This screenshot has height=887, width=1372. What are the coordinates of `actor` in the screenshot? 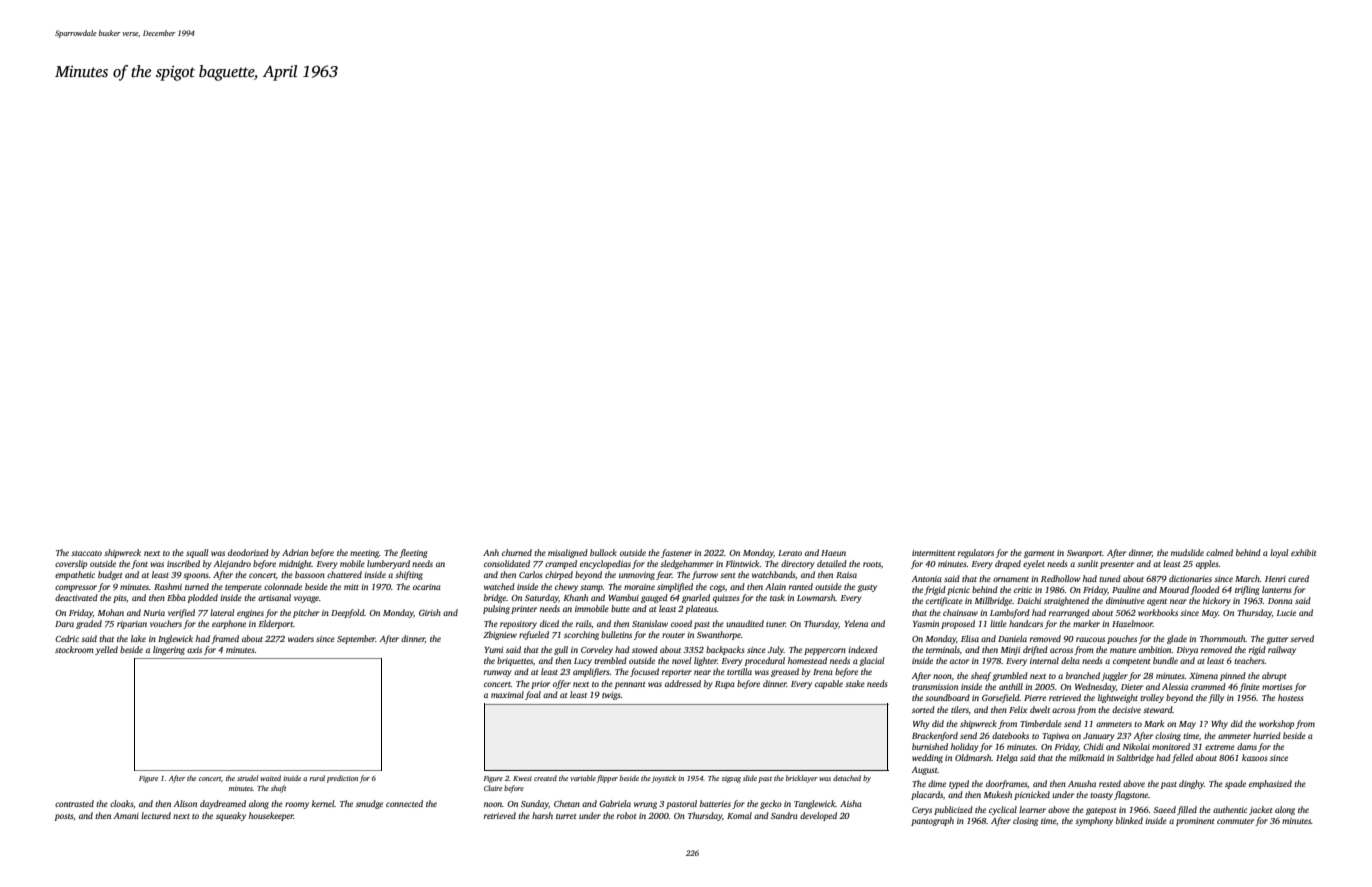 It's located at (959, 661).
